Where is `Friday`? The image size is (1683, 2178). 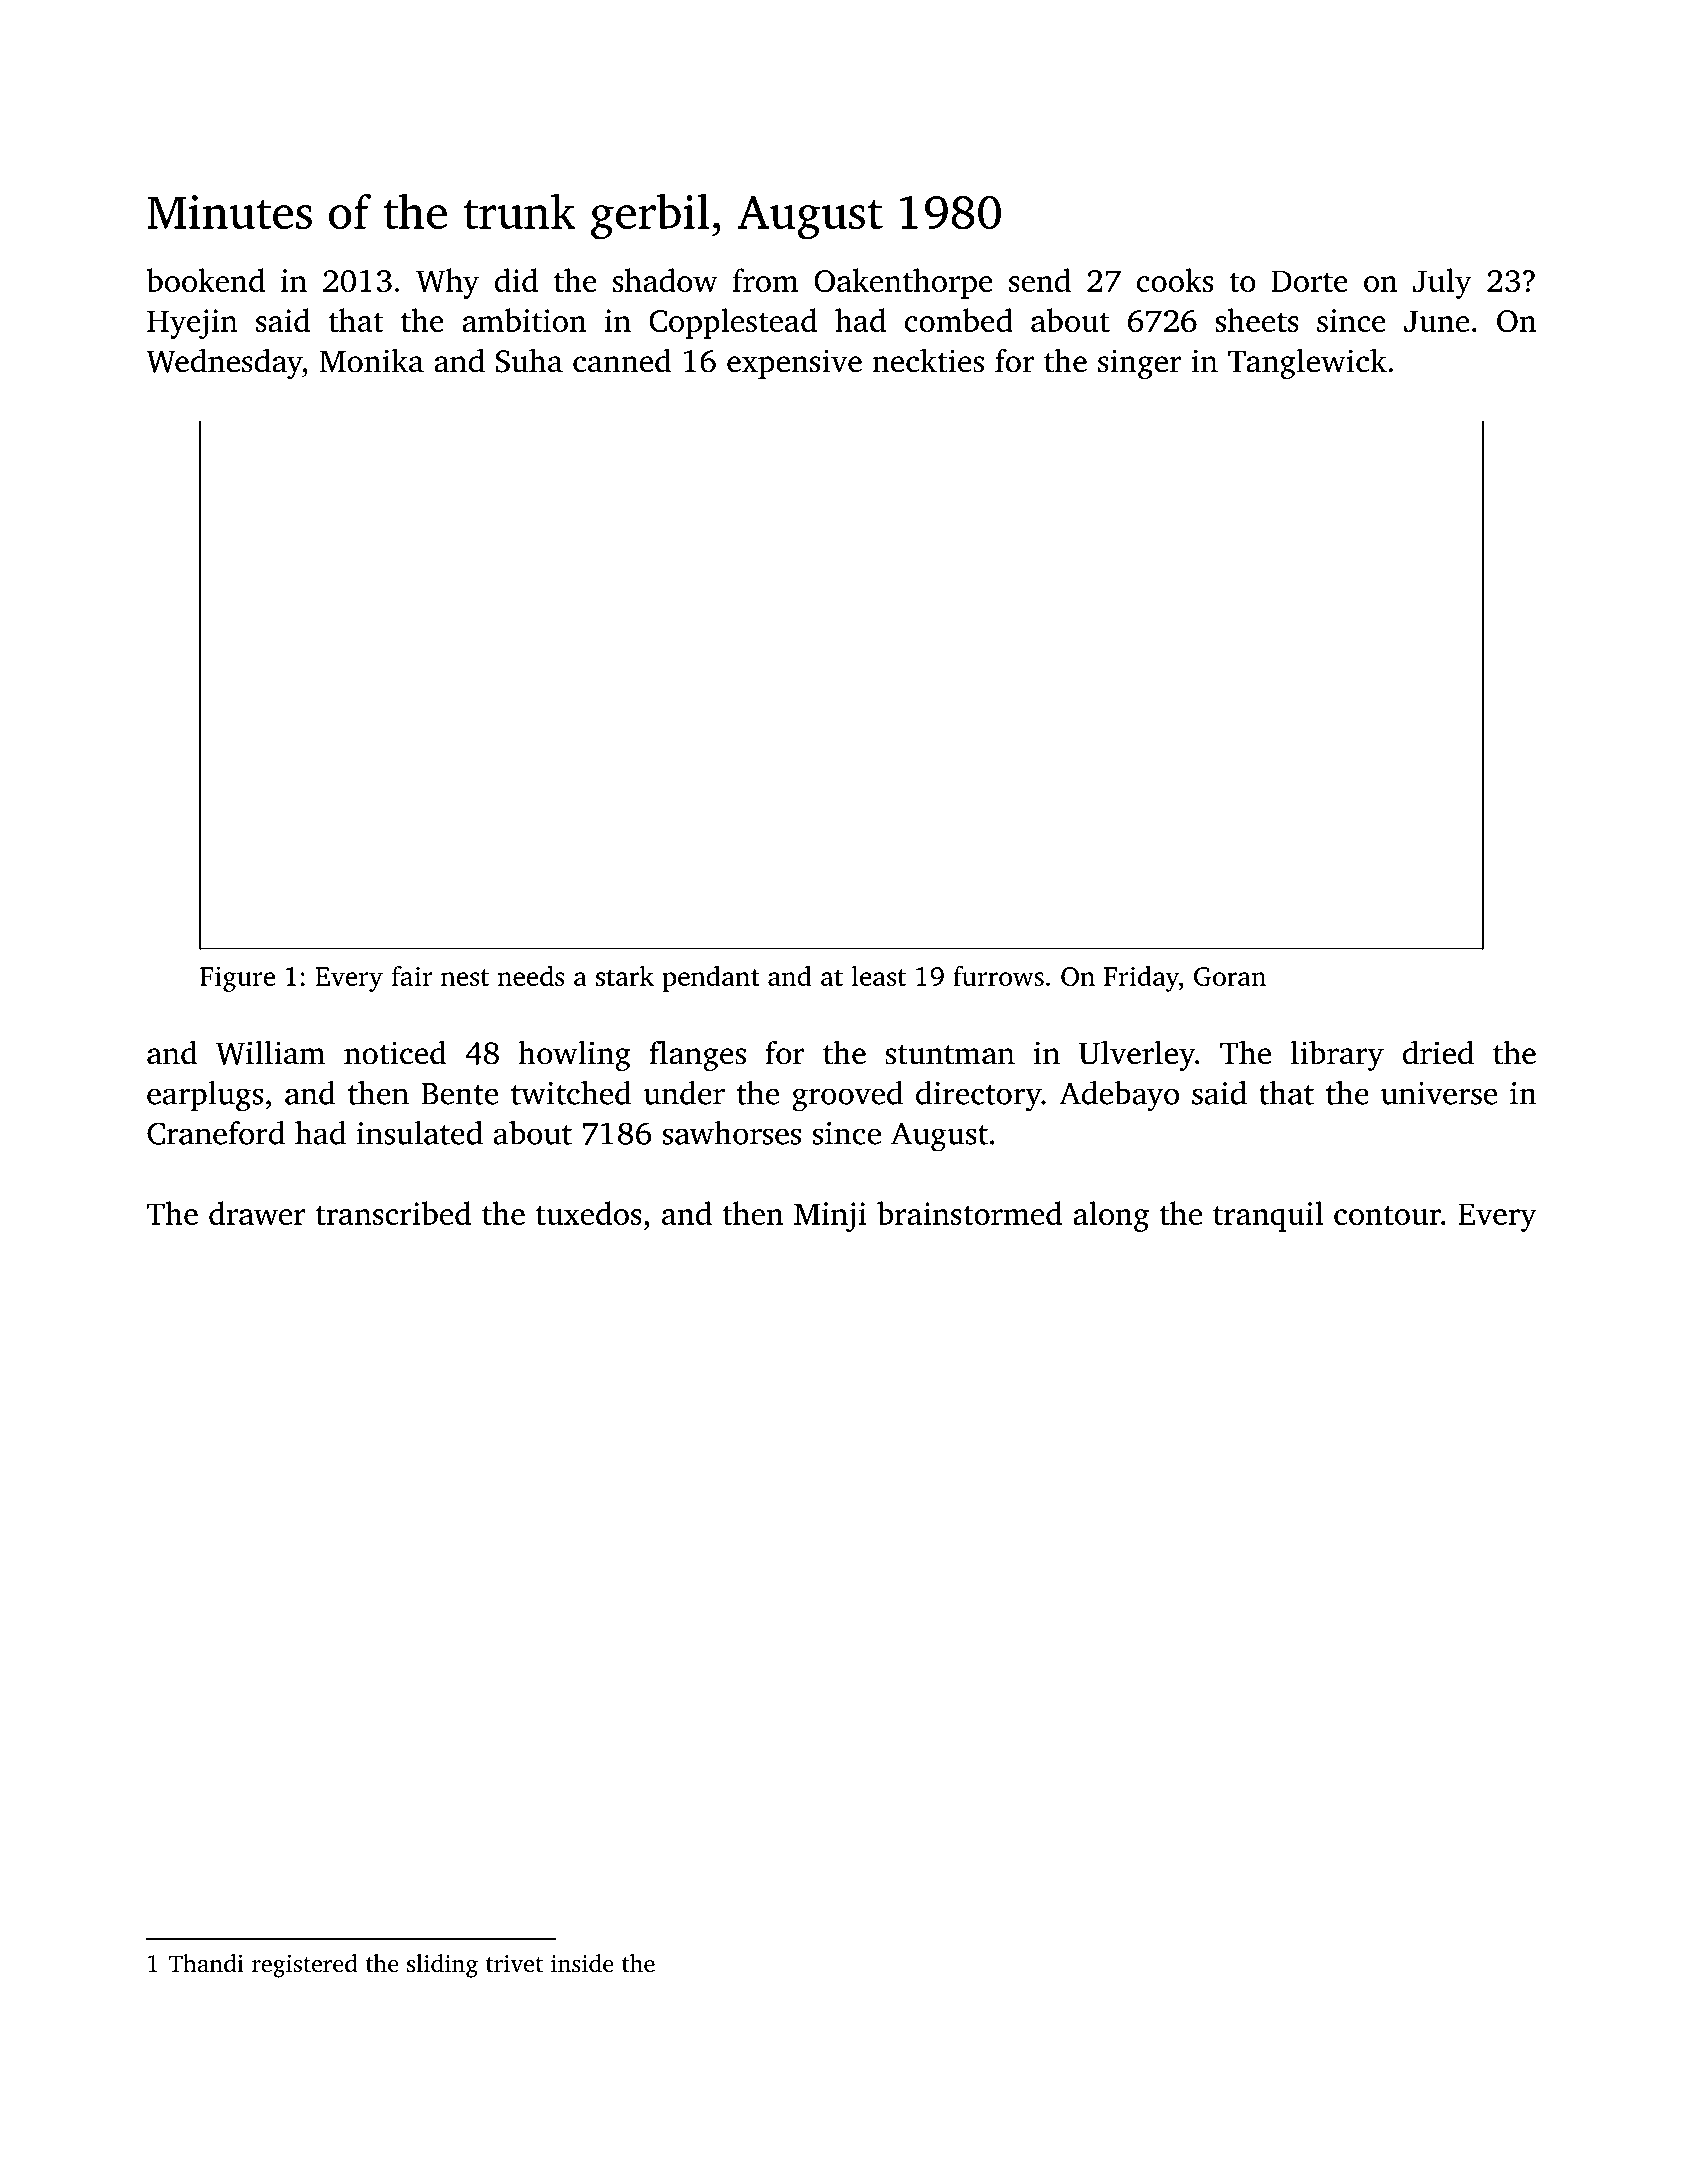
Friday is located at coordinates (1141, 978).
